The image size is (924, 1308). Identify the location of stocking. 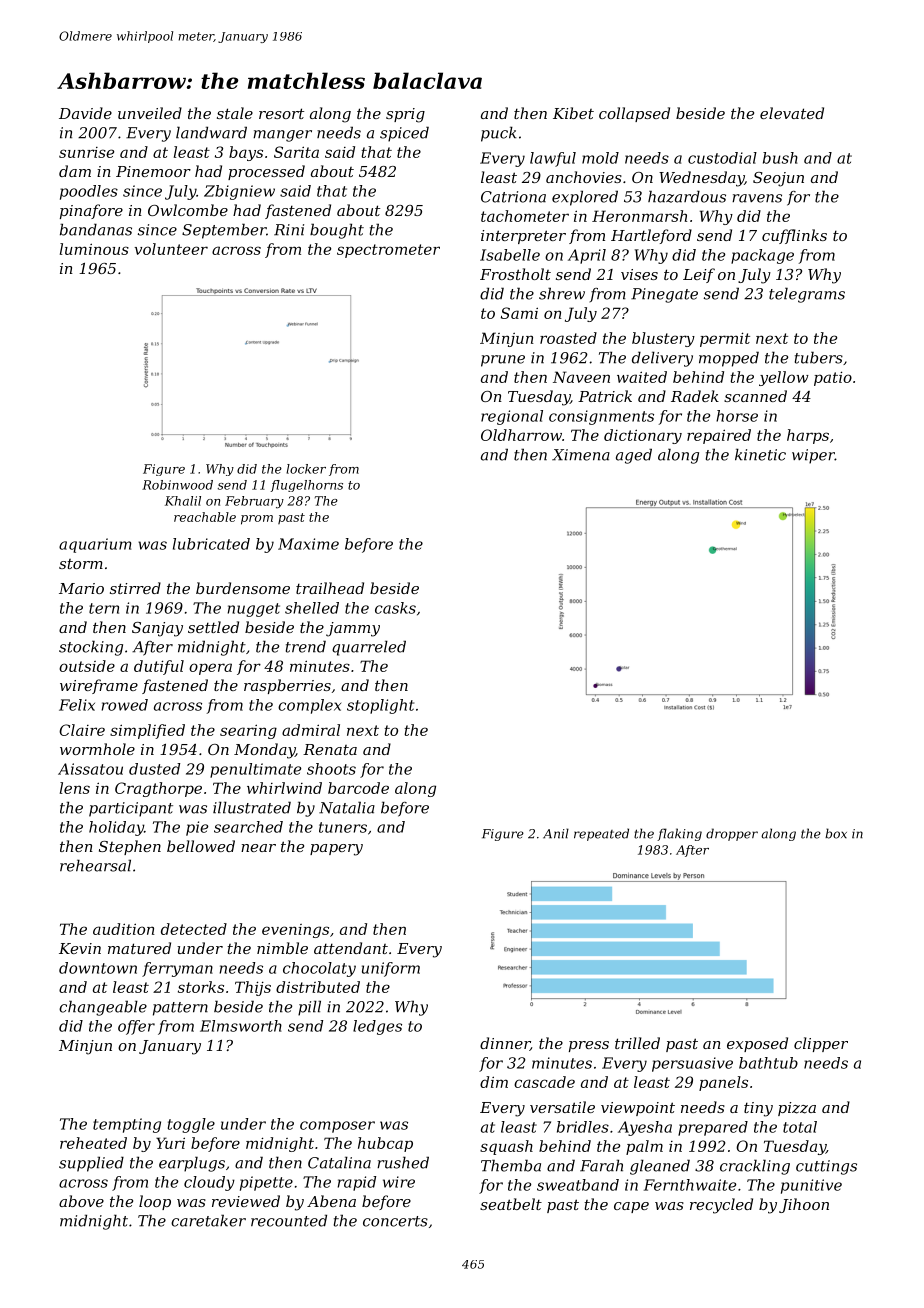
(91, 648).
